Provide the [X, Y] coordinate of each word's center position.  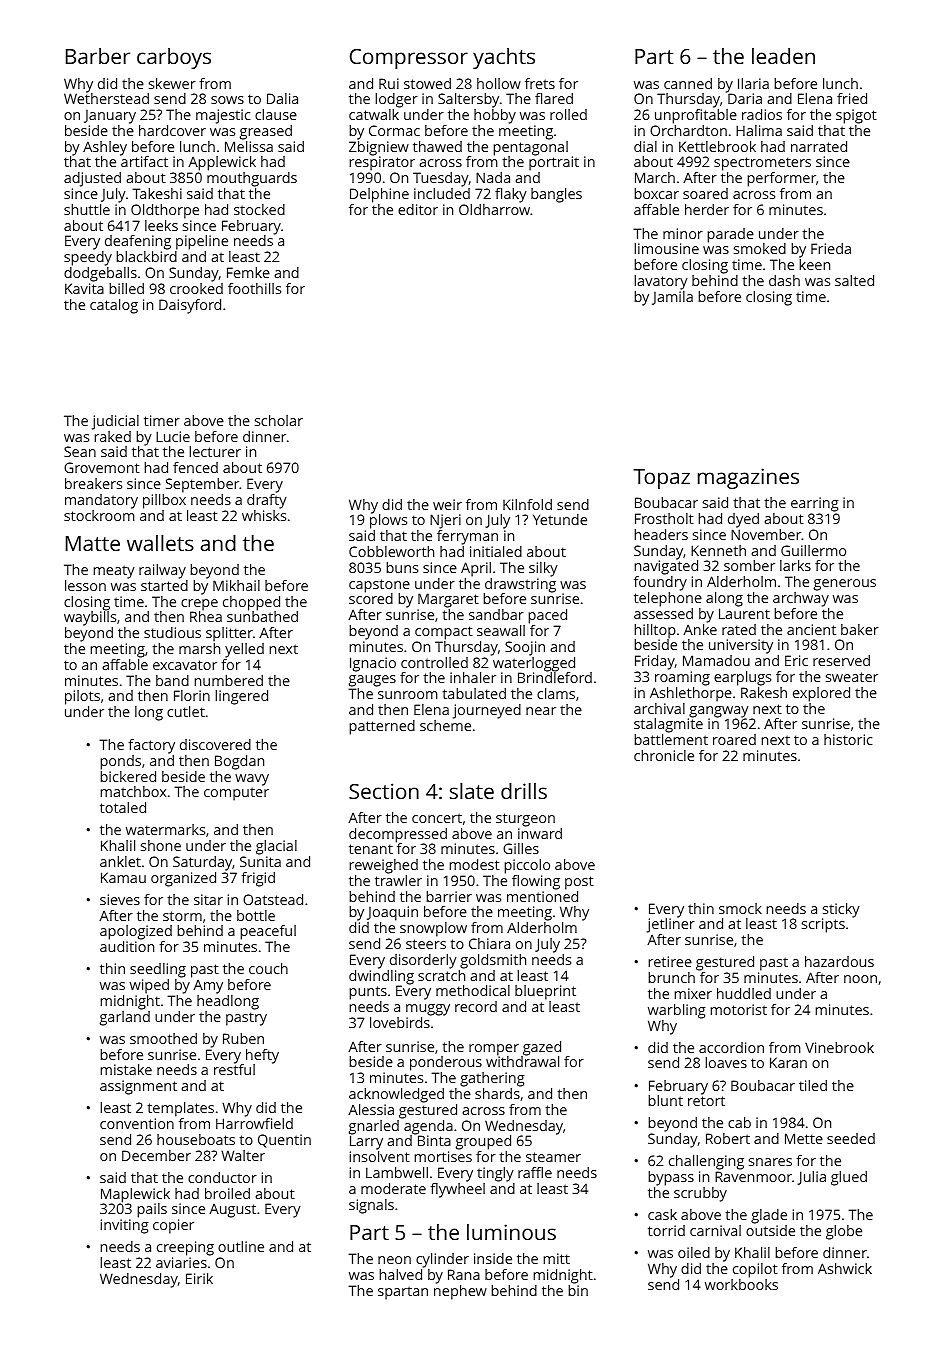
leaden [783, 56]
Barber [98, 56]
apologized [136, 932]
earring [815, 504]
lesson [85, 585]
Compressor [409, 59]
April [476, 569]
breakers [93, 483]
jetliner [671, 925]
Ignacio [373, 664]
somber [749, 565]
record [476, 1006]
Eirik [199, 1278]
